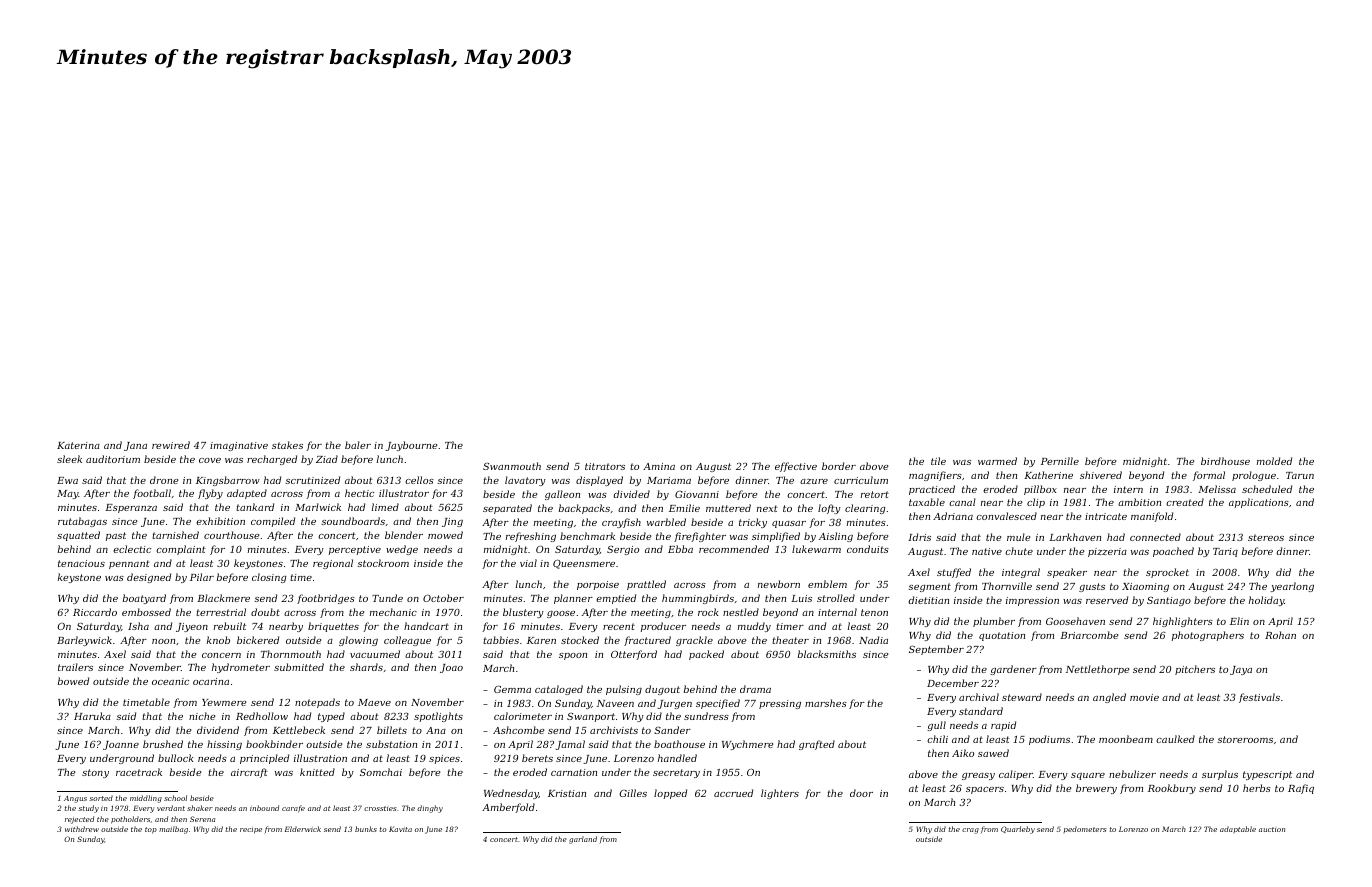 The width and height of the image is (1372, 887). What do you see at coordinates (936, 726) in the image?
I see `gull` at bounding box center [936, 726].
